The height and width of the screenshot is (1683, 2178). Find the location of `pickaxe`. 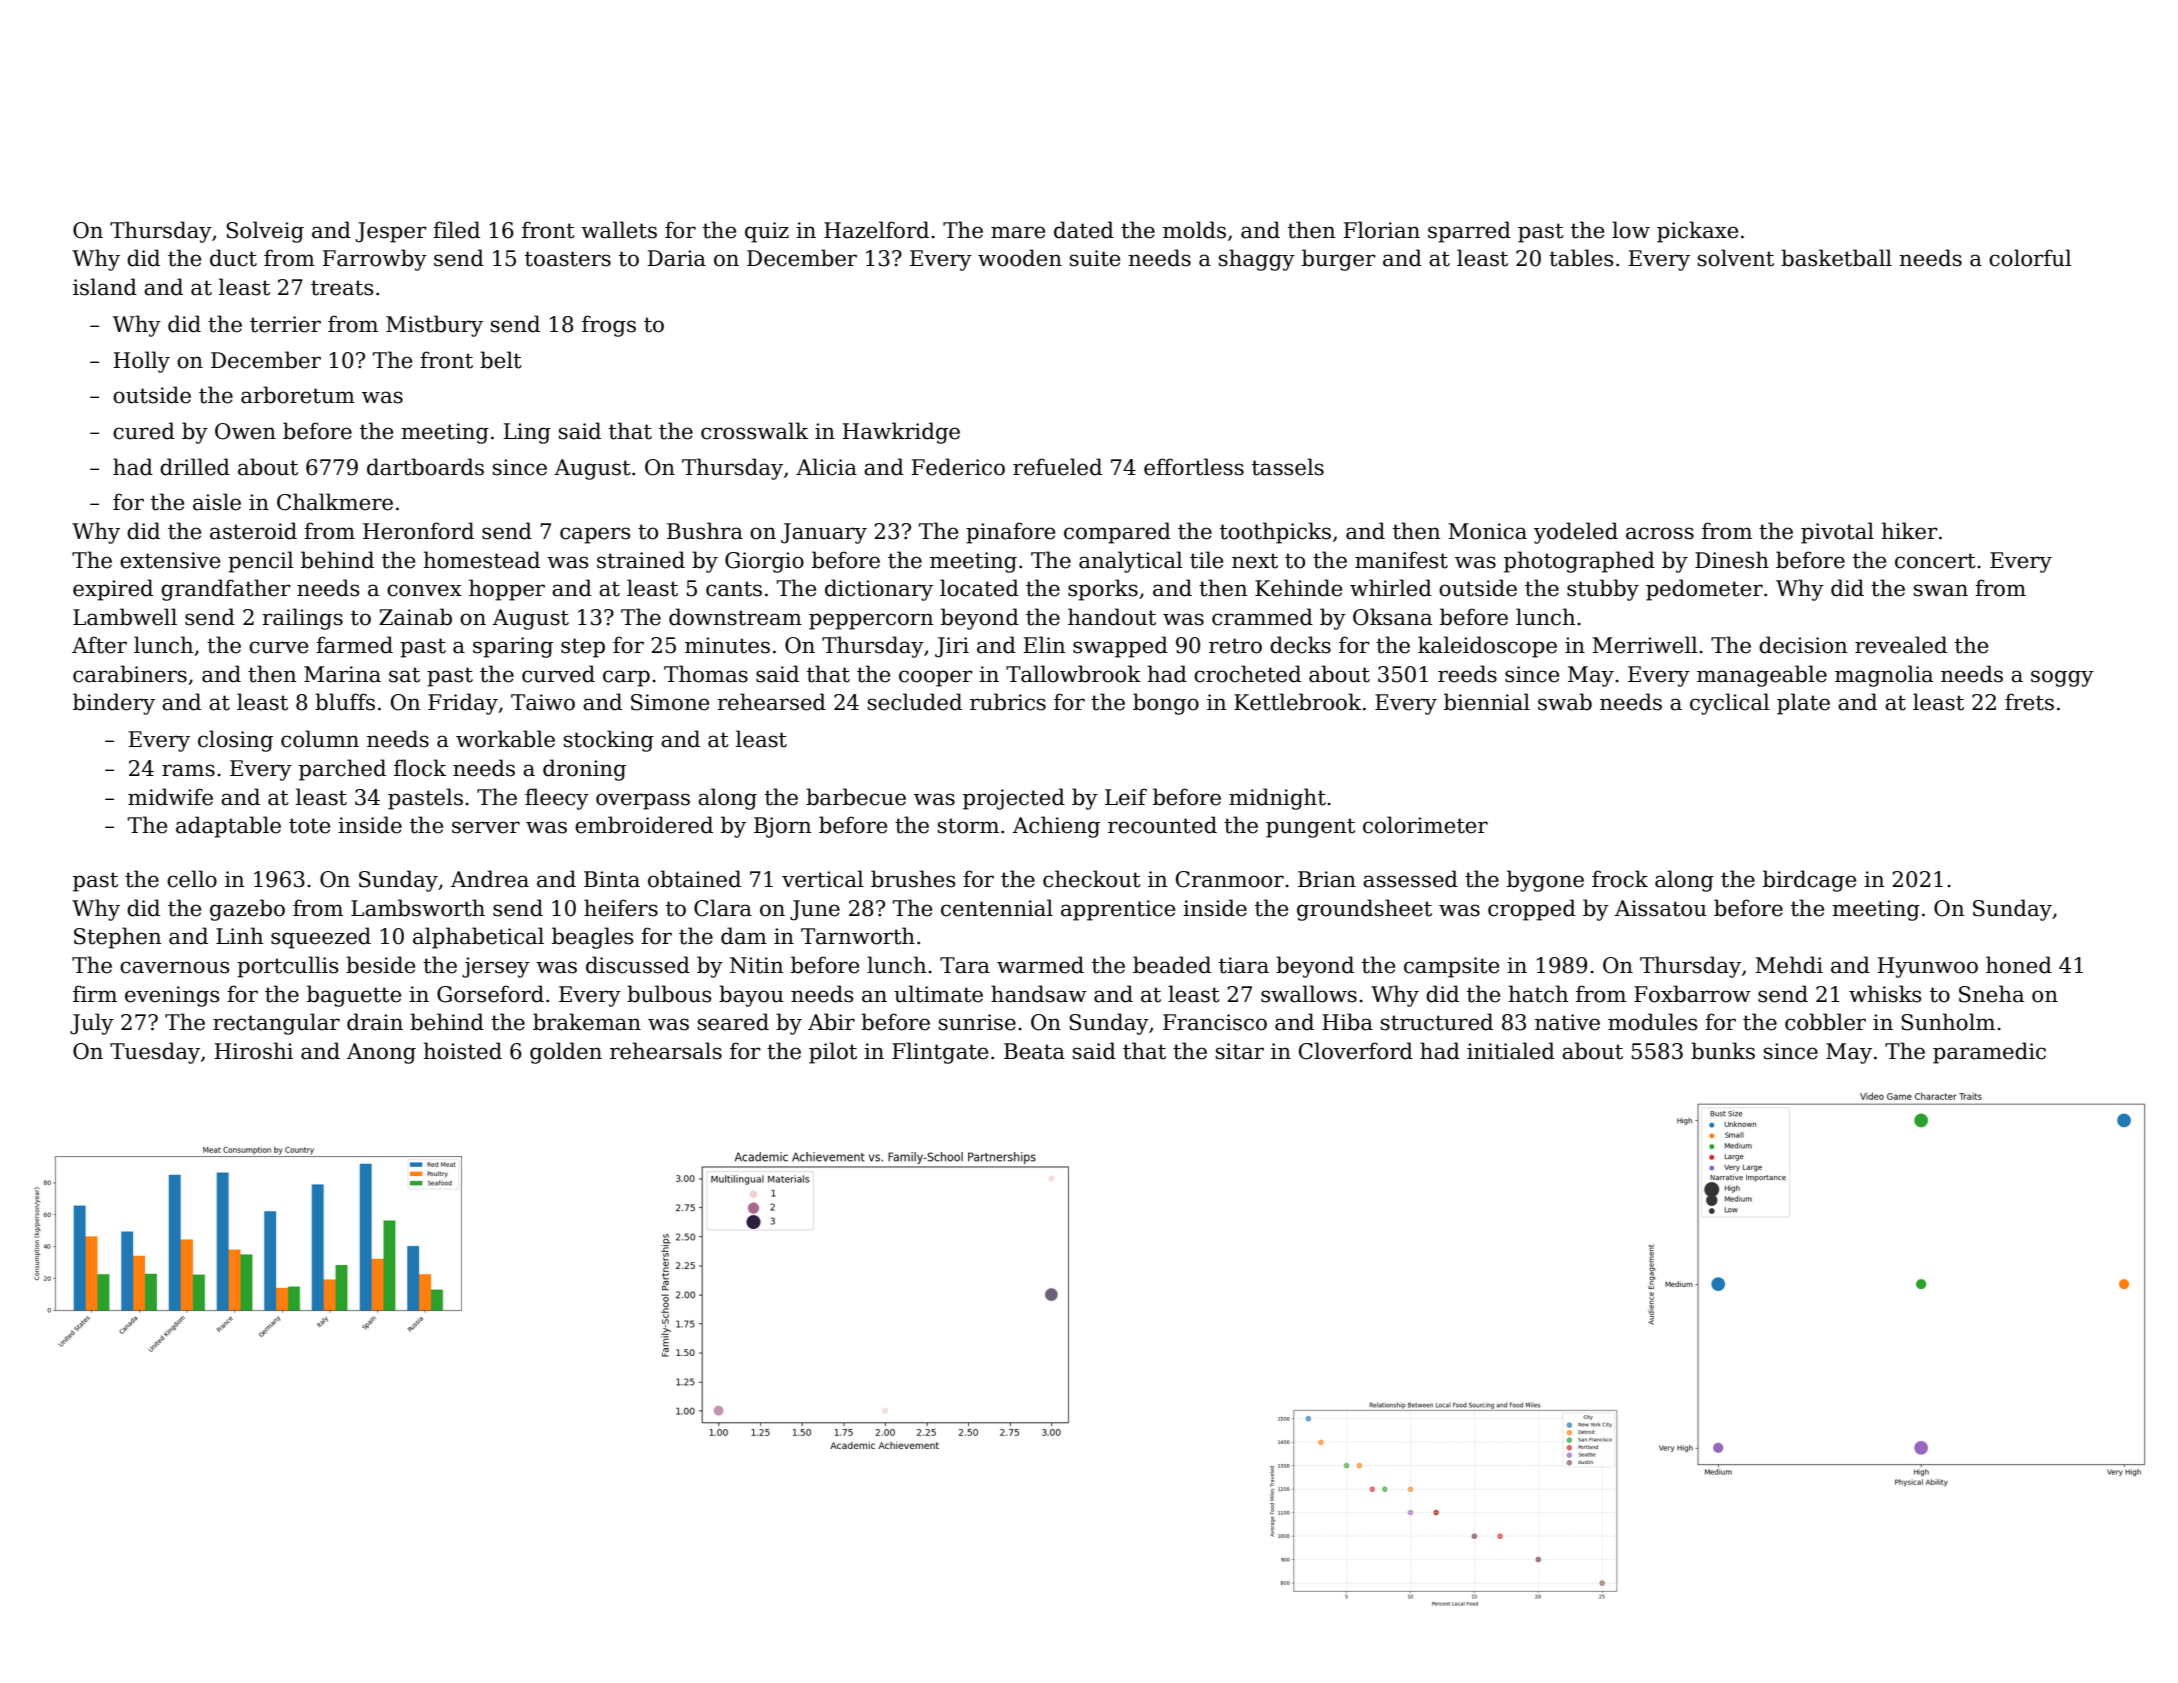

pickaxe is located at coordinates (1697, 232).
